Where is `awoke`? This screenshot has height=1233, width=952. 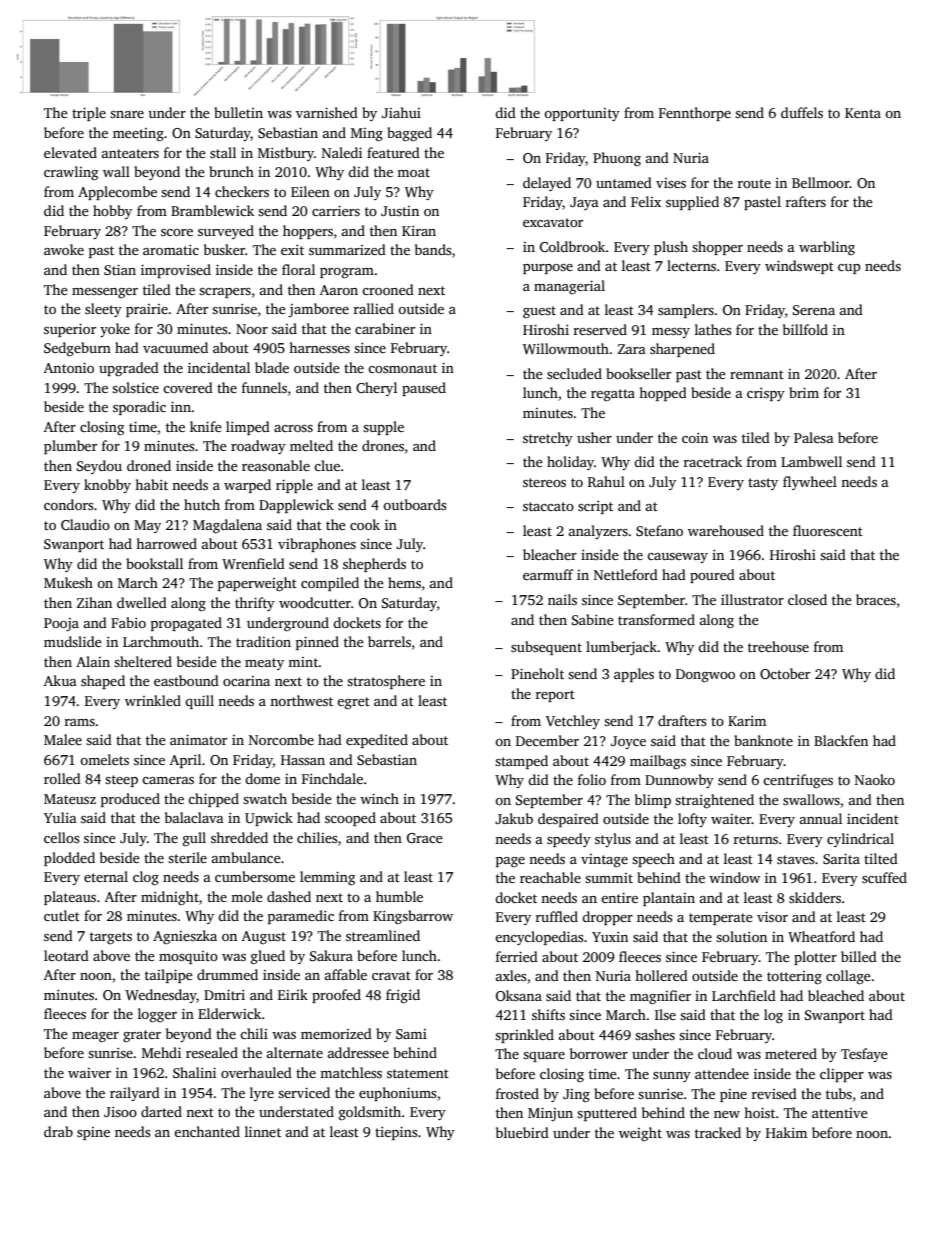
awoke is located at coordinates (64, 249).
